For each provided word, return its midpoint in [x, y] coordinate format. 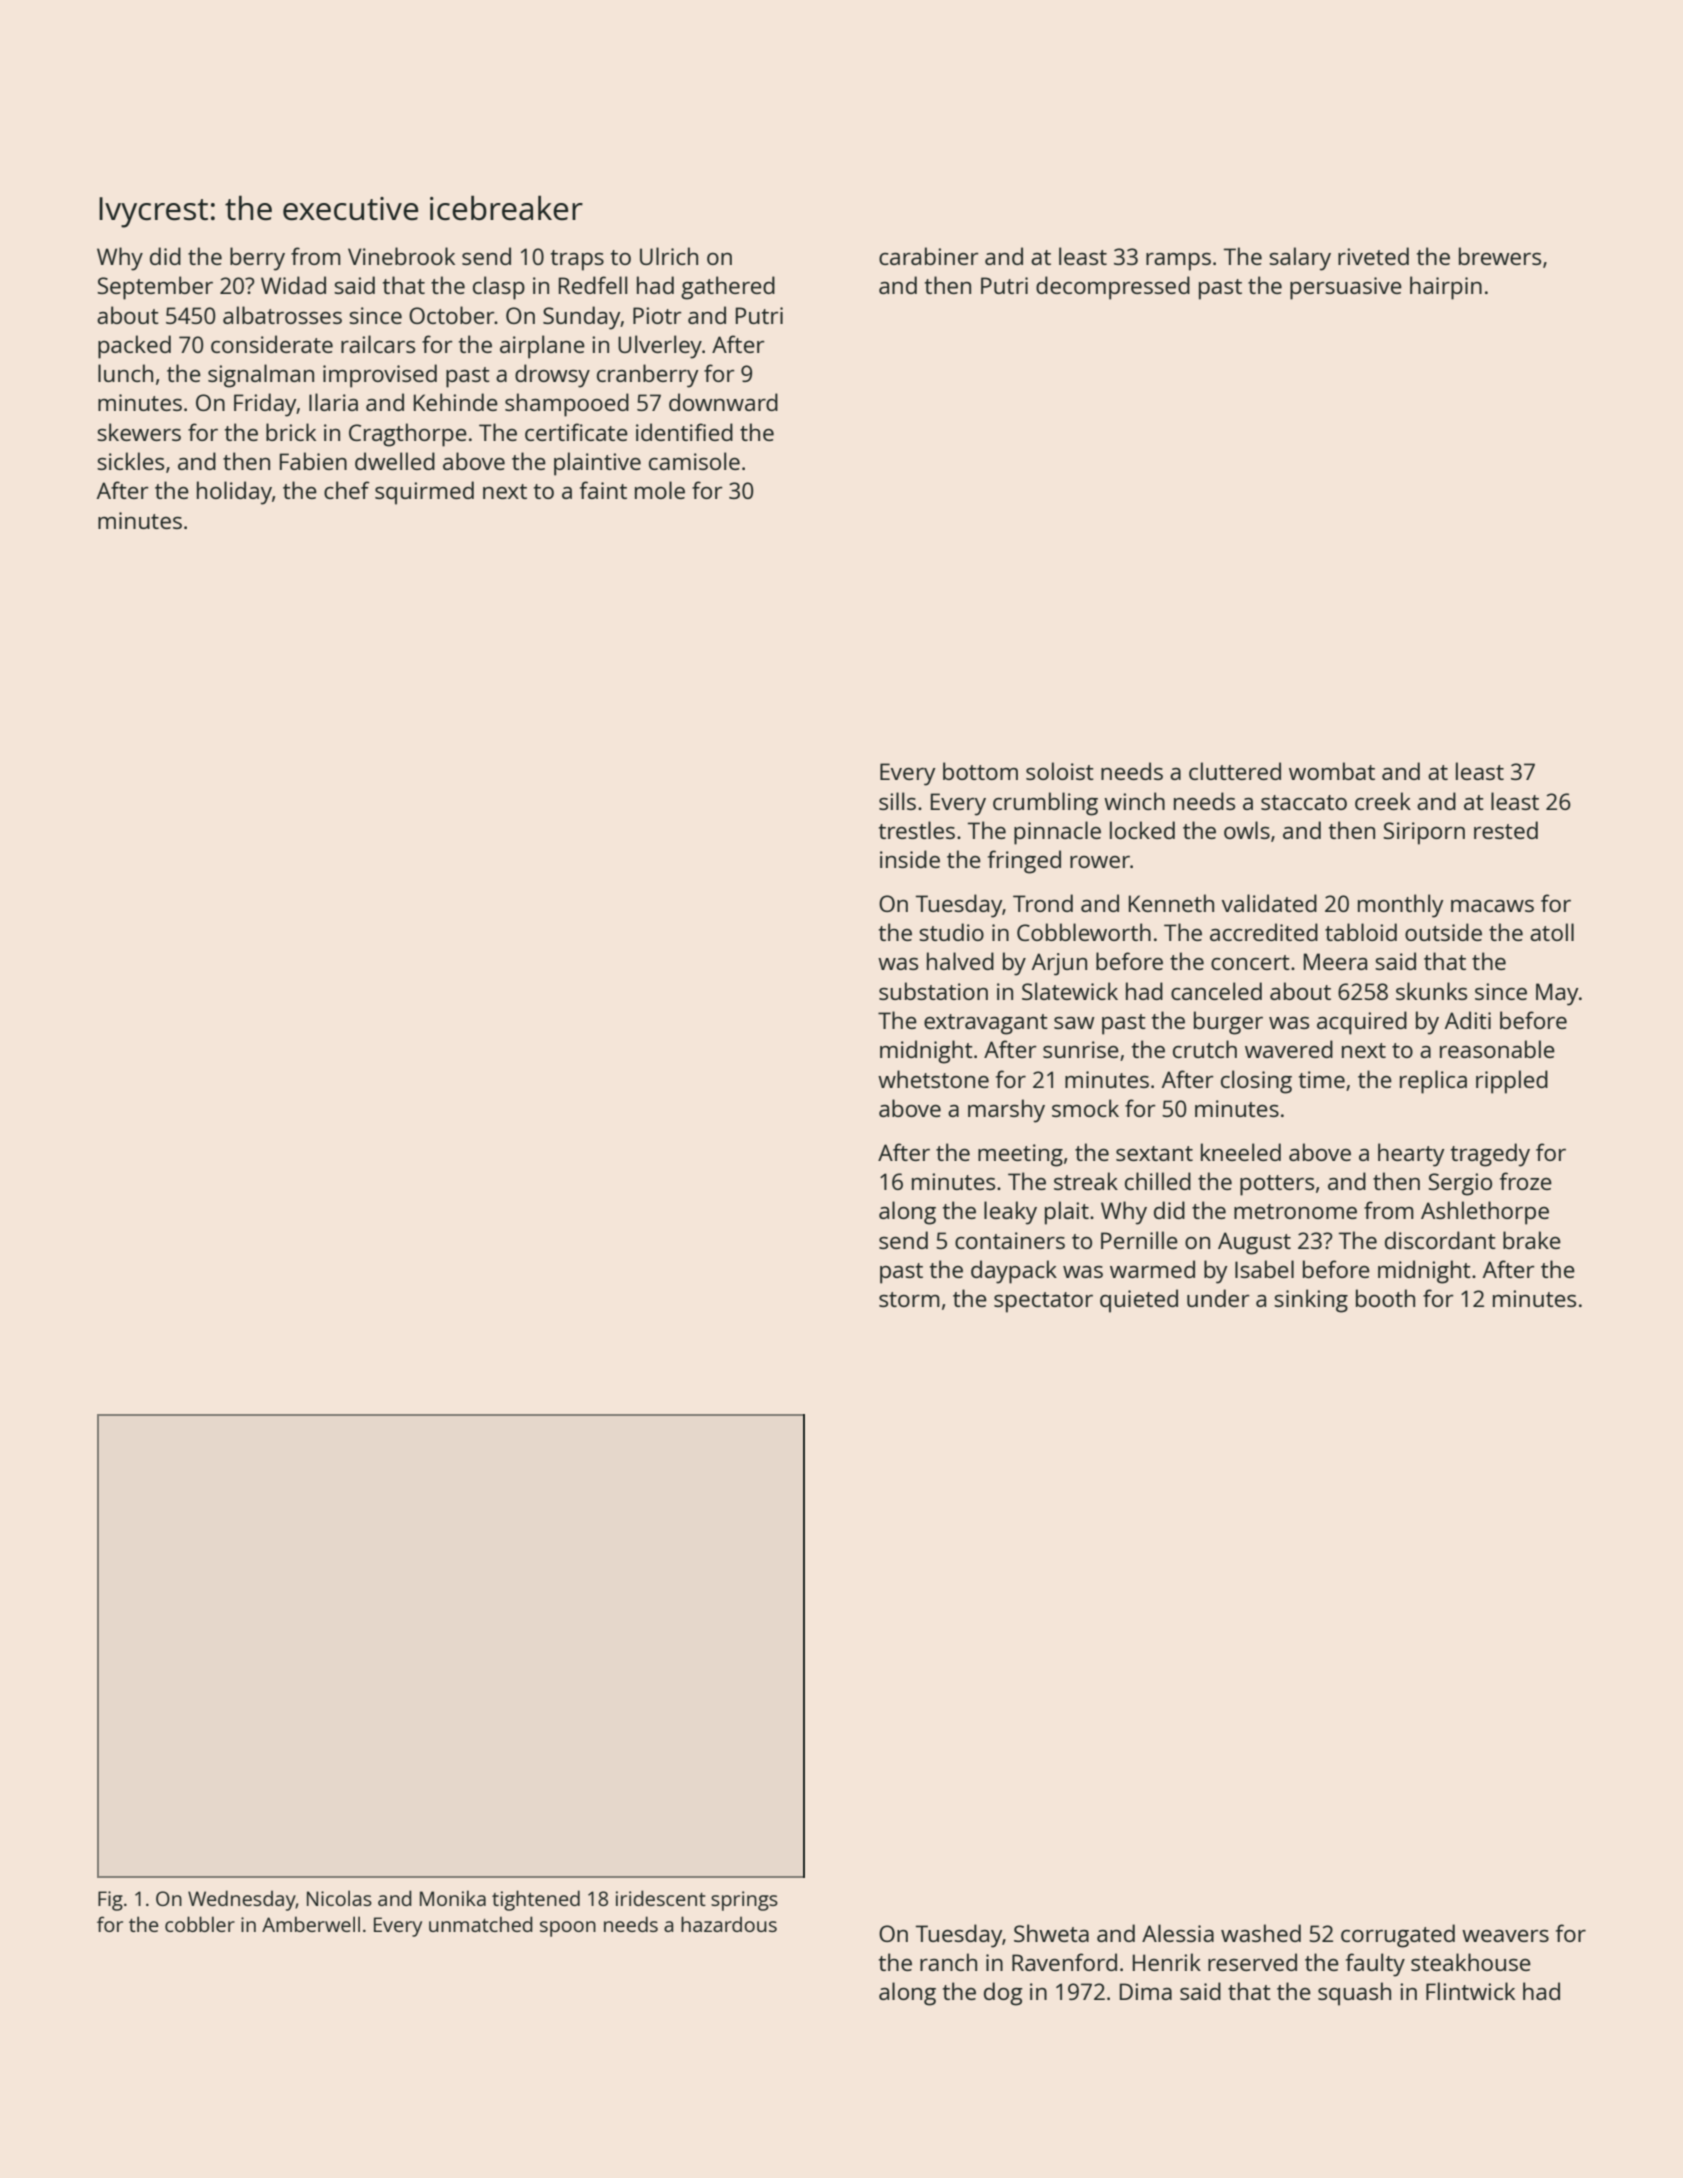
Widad [293, 285]
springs [744, 1901]
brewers [1500, 256]
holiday [234, 493]
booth [1385, 1298]
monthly [1401, 906]
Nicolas [339, 1898]
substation [933, 991]
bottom [980, 771]
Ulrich [669, 256]
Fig [110, 1901]
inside [910, 859]
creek [1383, 801]
